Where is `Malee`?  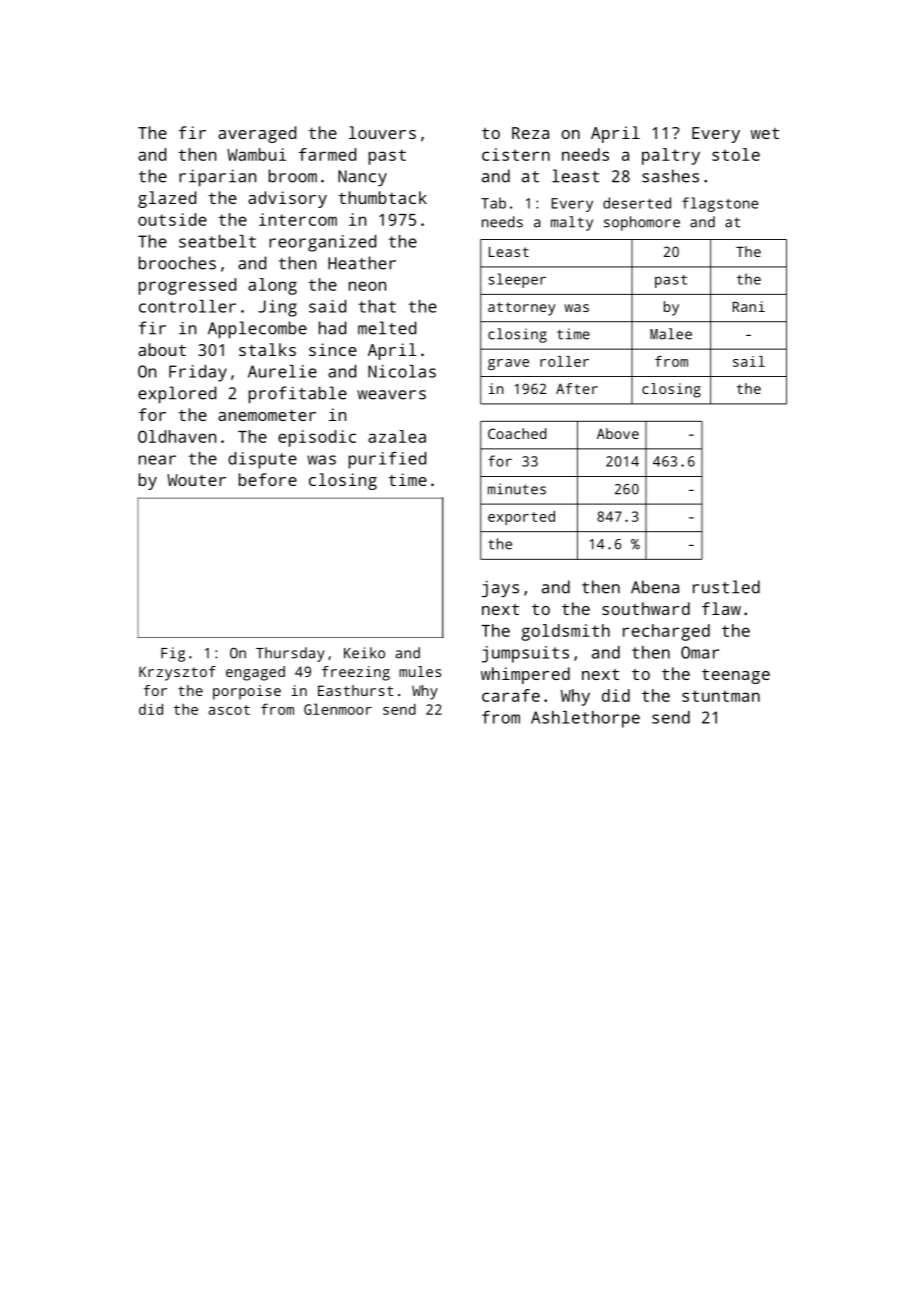 Malee is located at coordinates (671, 334).
